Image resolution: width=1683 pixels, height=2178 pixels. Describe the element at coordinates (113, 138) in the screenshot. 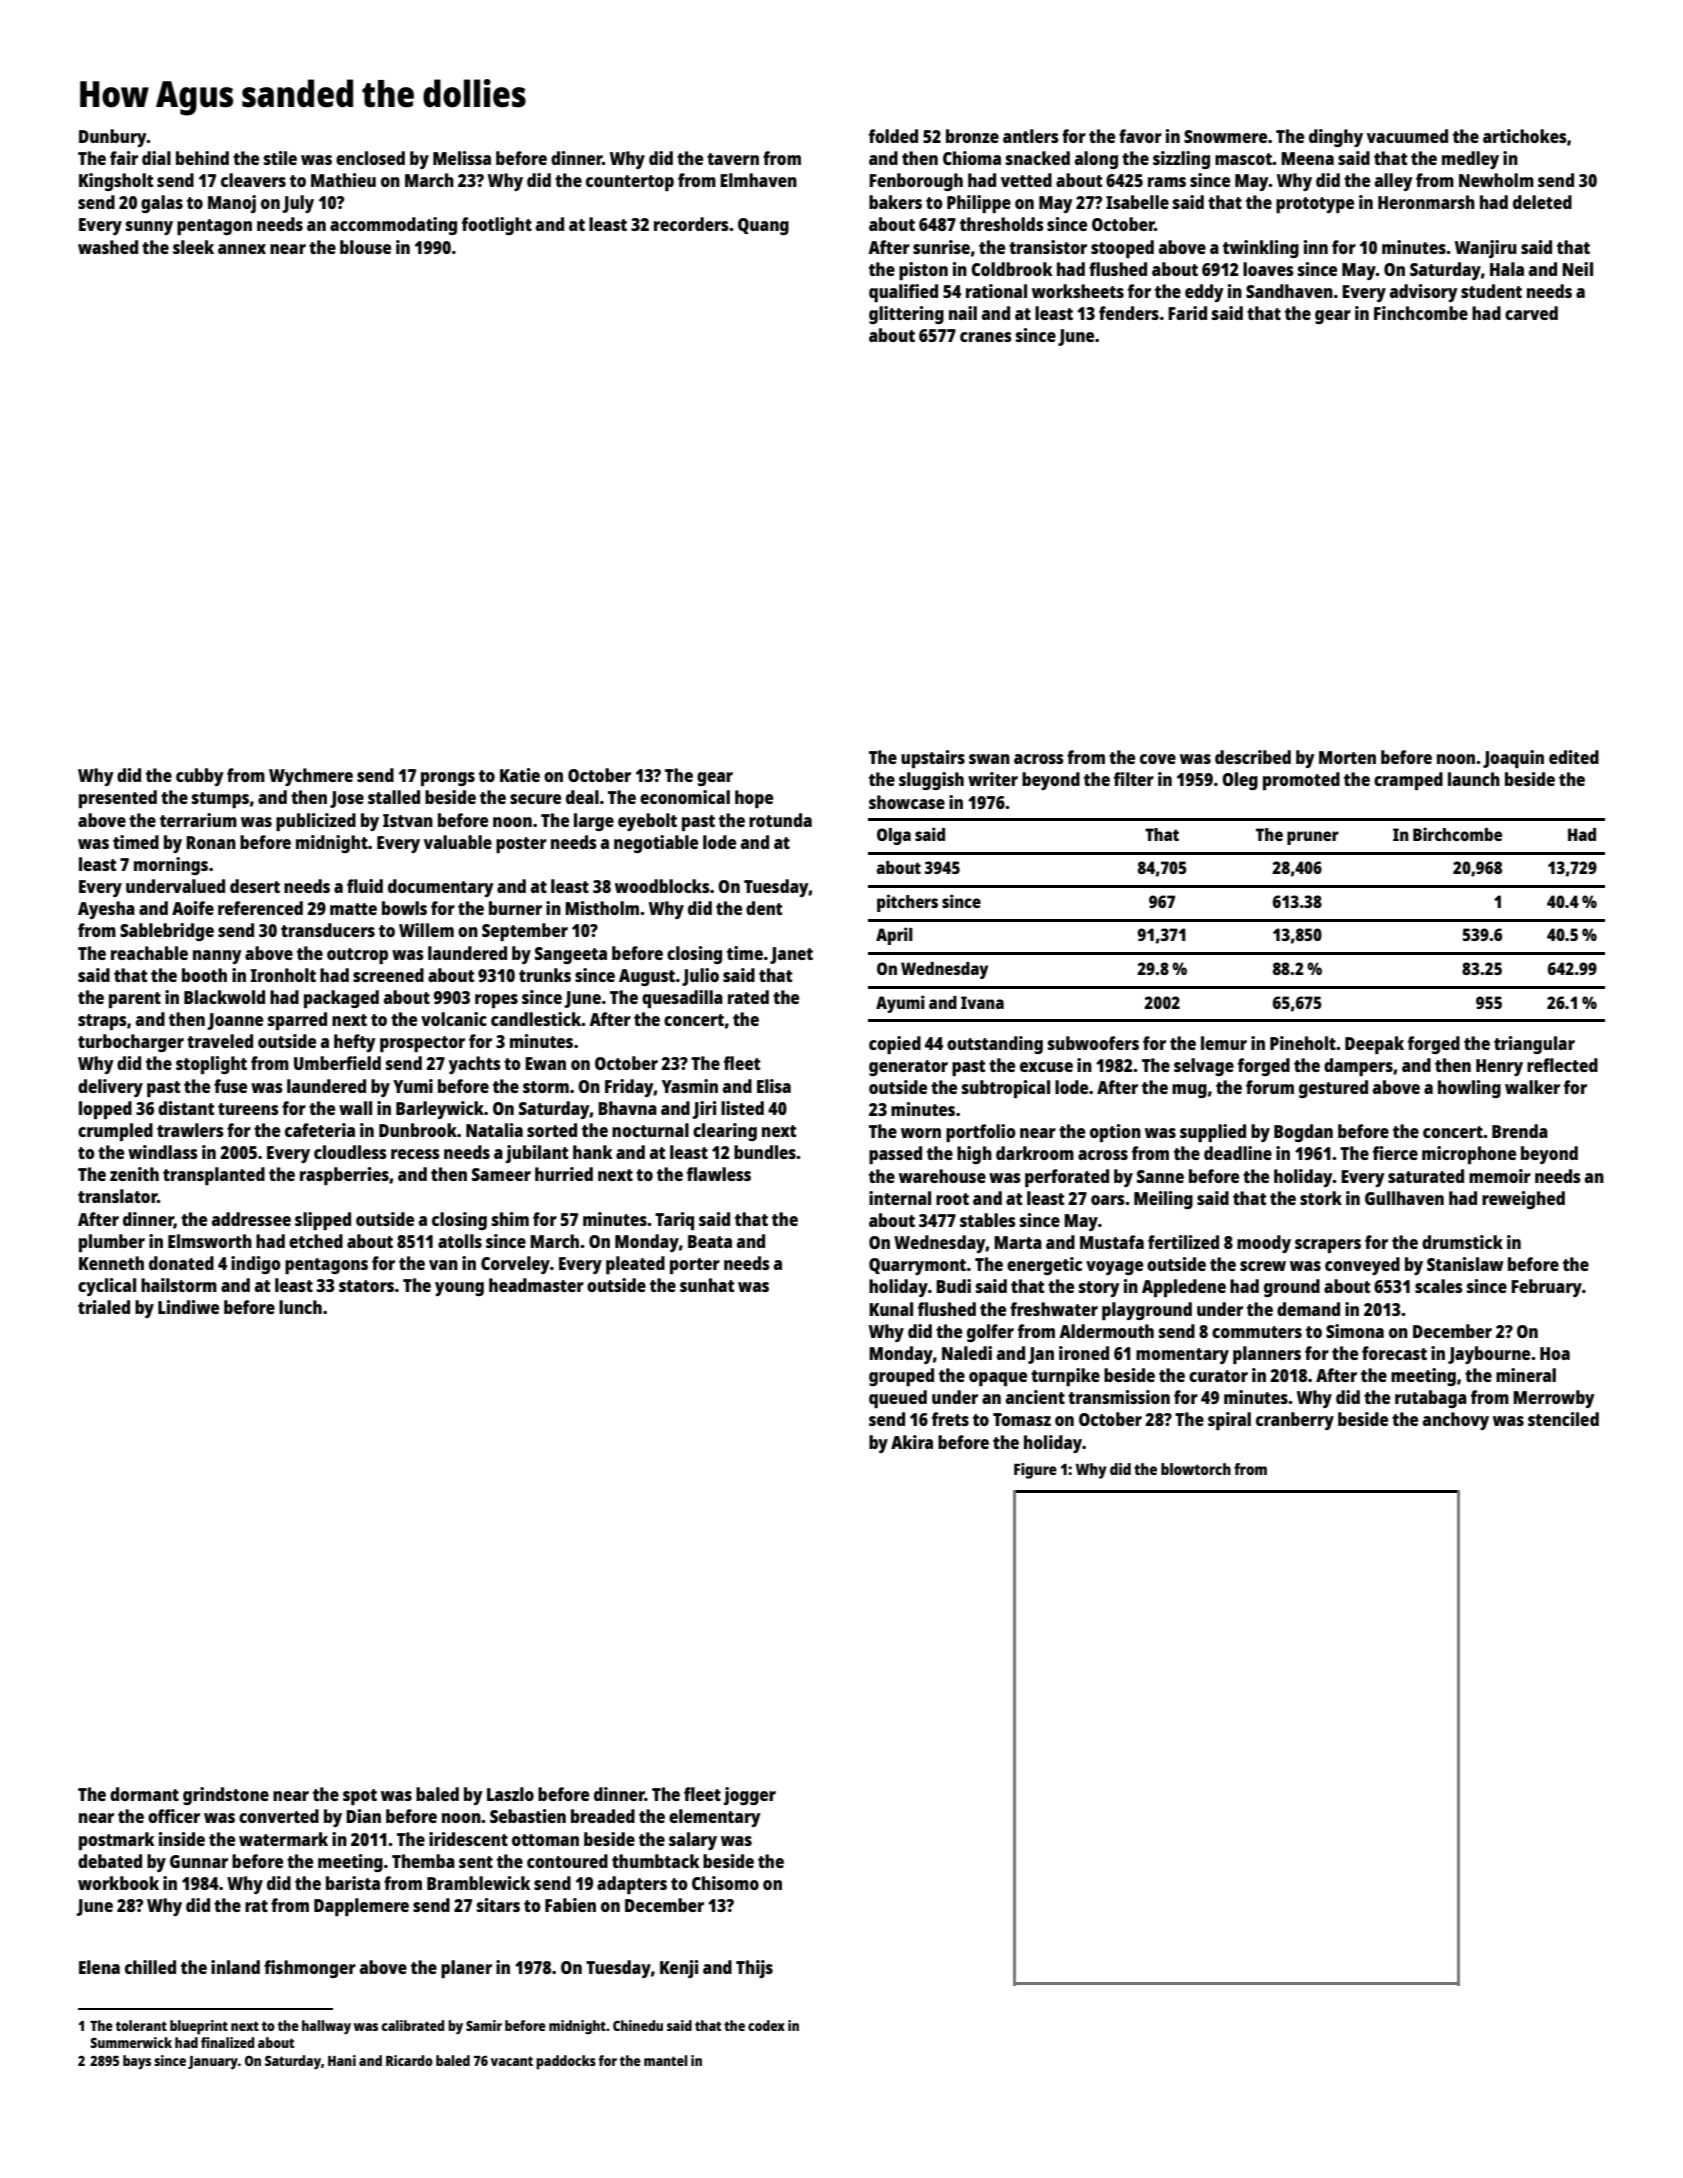

I see `Dunbury` at that location.
